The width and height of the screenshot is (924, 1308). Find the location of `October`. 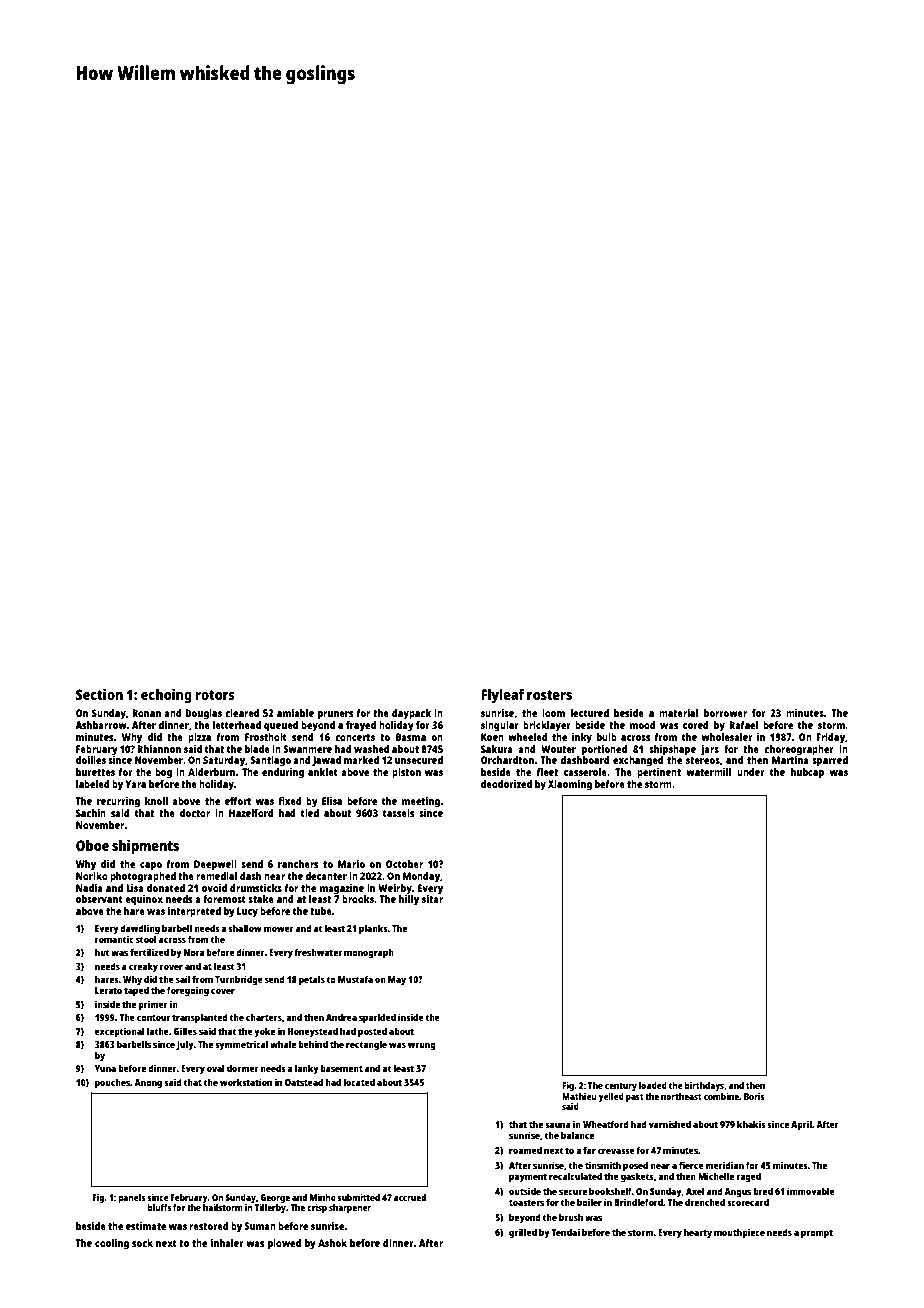

October is located at coordinates (404, 864).
